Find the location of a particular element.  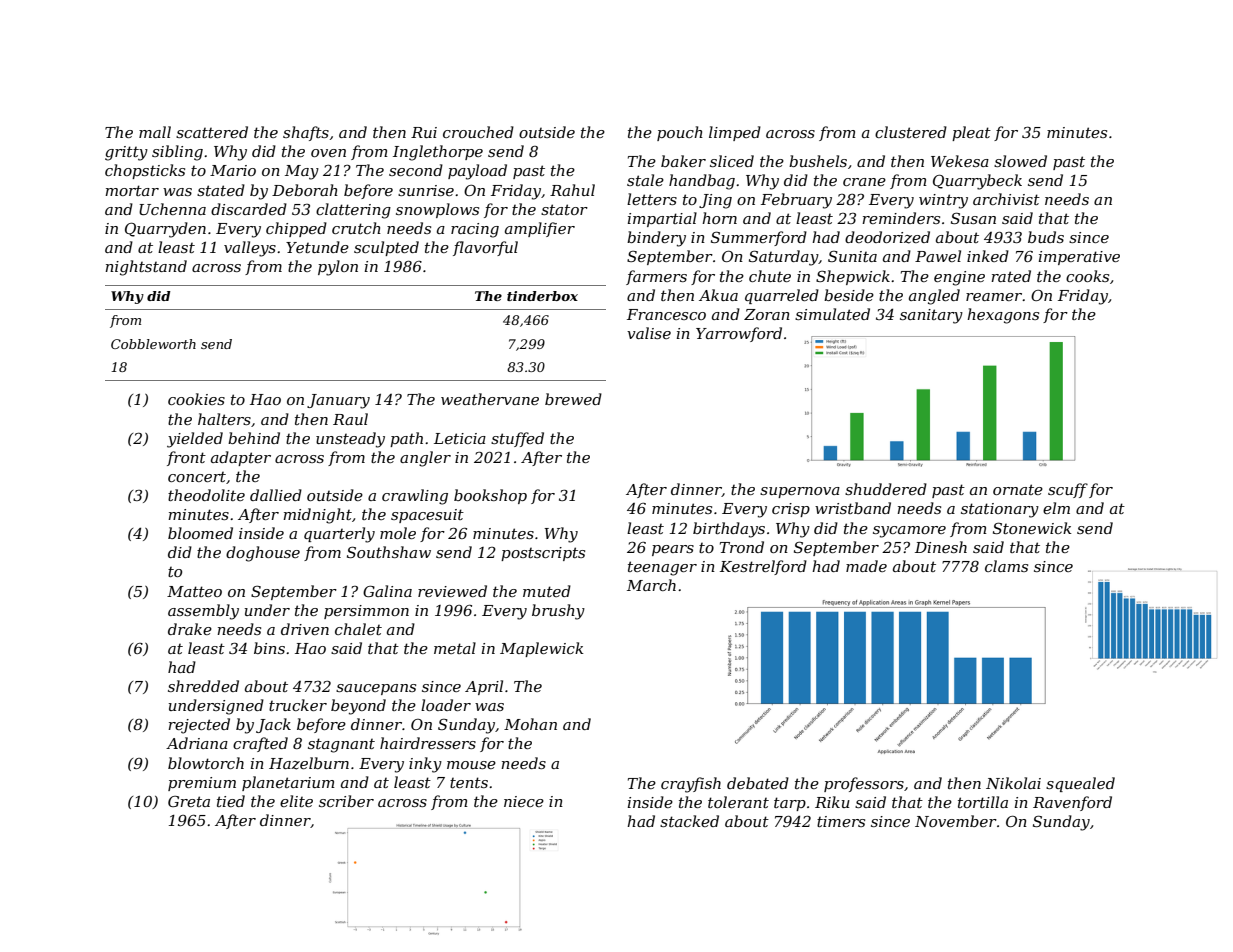

nightstand is located at coordinates (146, 268).
